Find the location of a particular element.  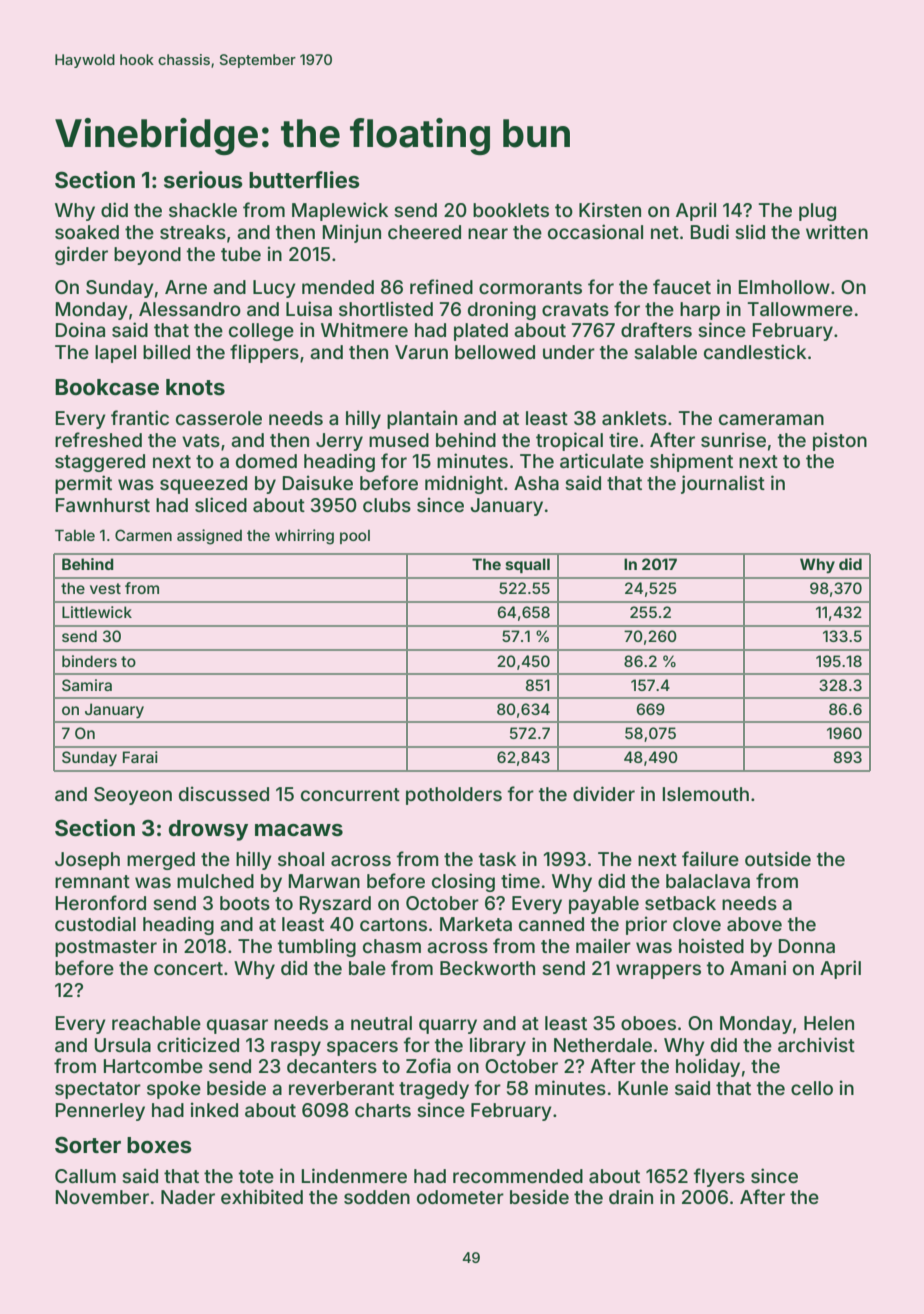

butterflies is located at coordinates (304, 179).
